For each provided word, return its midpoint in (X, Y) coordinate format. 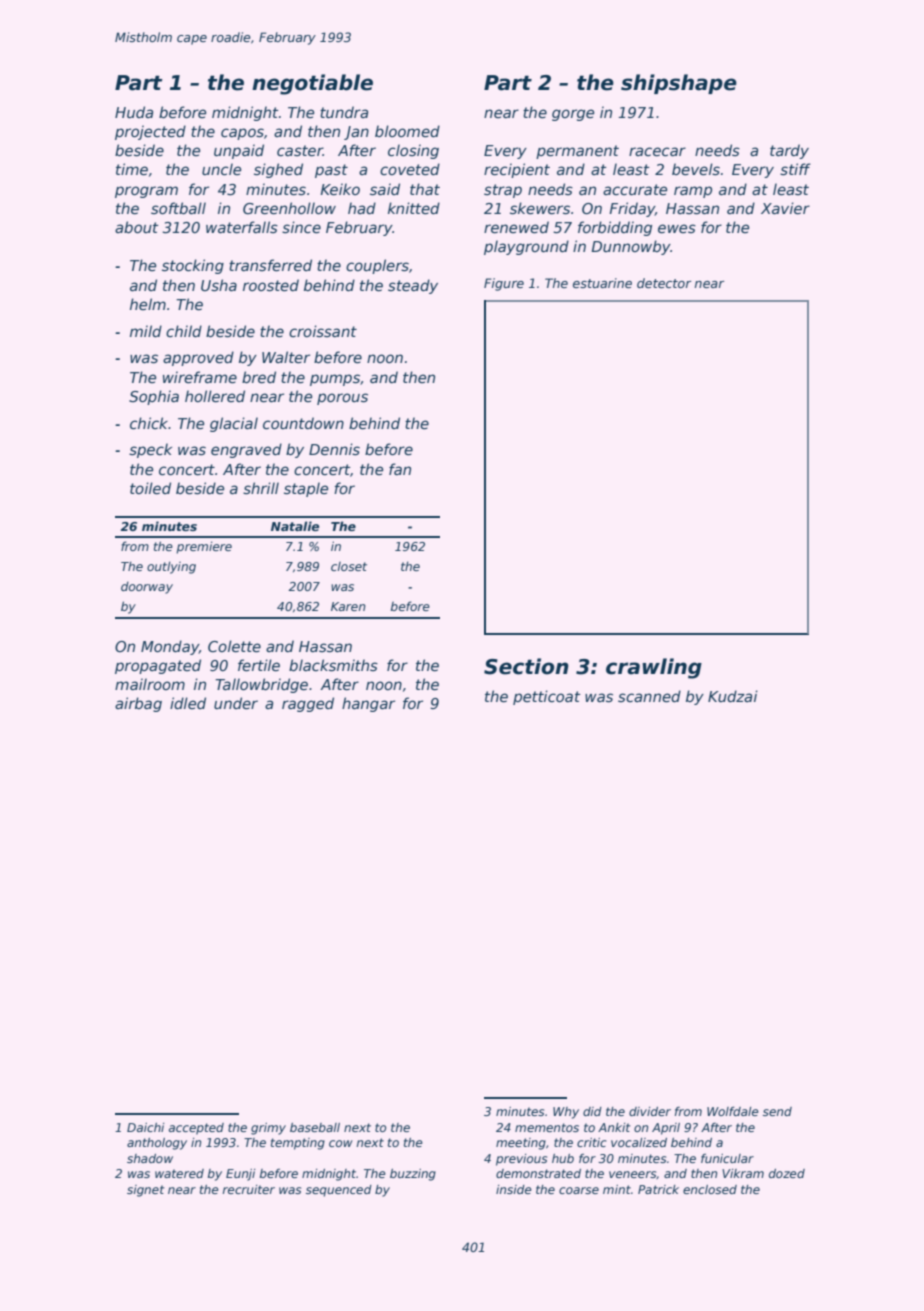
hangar (368, 704)
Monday (170, 647)
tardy (789, 151)
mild (146, 331)
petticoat (547, 697)
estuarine (602, 283)
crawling (654, 668)
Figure (504, 284)
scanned (649, 696)
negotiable (312, 84)
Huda (134, 112)
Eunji (240, 1175)
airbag (138, 704)
